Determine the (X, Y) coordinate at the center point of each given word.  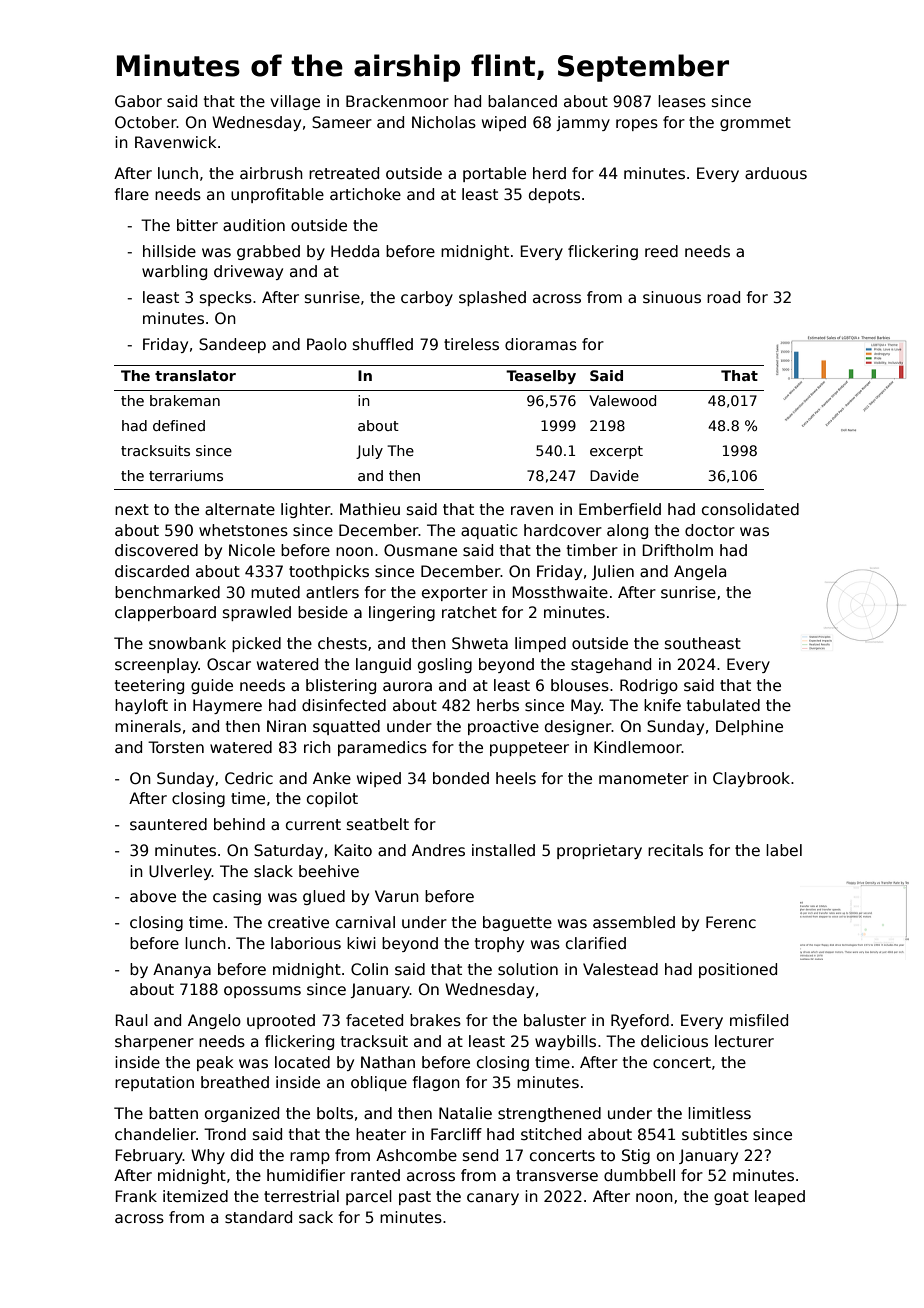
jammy (583, 123)
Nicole (252, 550)
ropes (637, 125)
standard (258, 1217)
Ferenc (731, 922)
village (295, 102)
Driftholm (677, 550)
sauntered (168, 824)
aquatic (489, 531)
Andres (438, 850)
